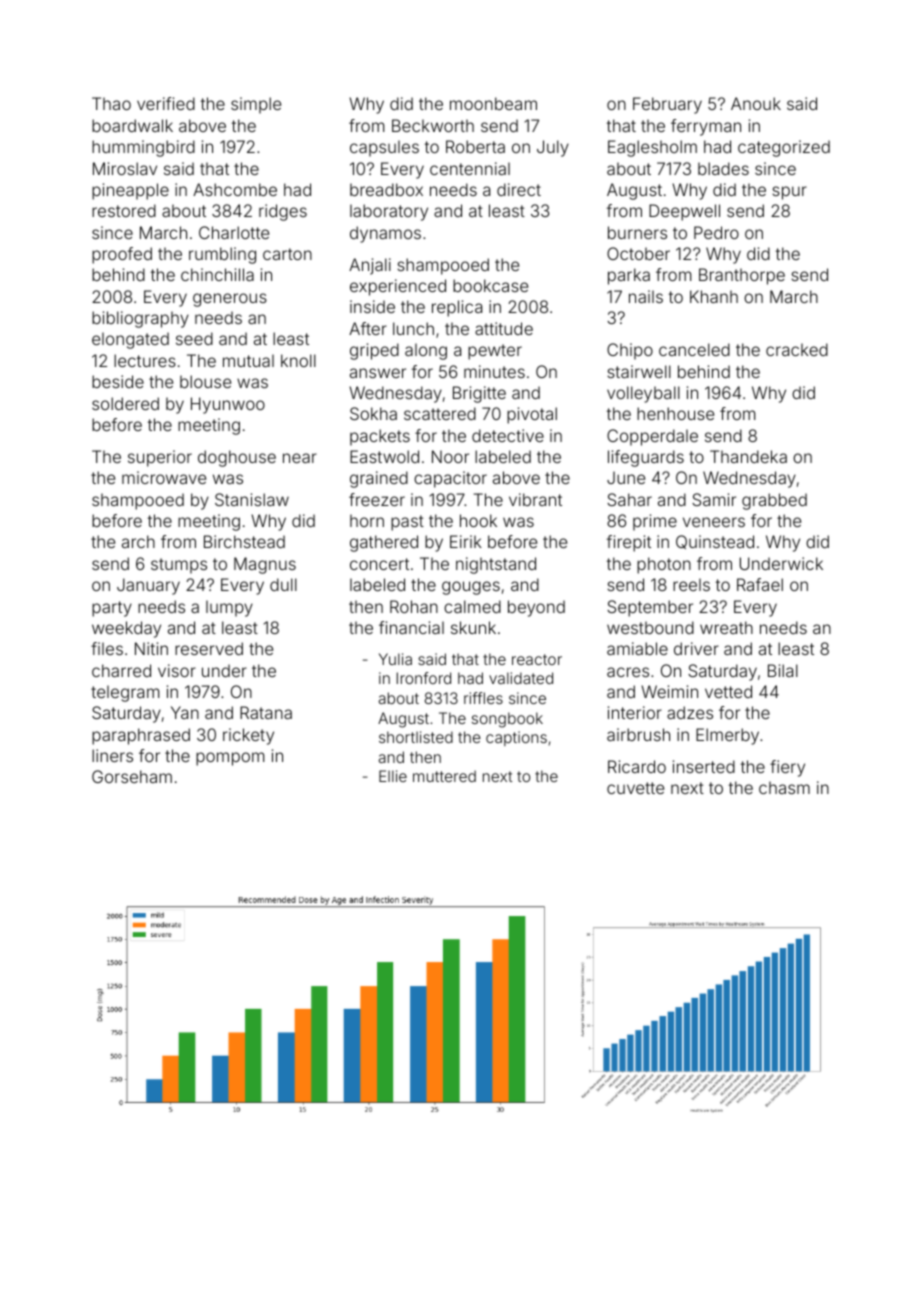 The image size is (924, 1308). Describe the element at coordinates (384, 148) in the page. I see `capsules` at that location.
